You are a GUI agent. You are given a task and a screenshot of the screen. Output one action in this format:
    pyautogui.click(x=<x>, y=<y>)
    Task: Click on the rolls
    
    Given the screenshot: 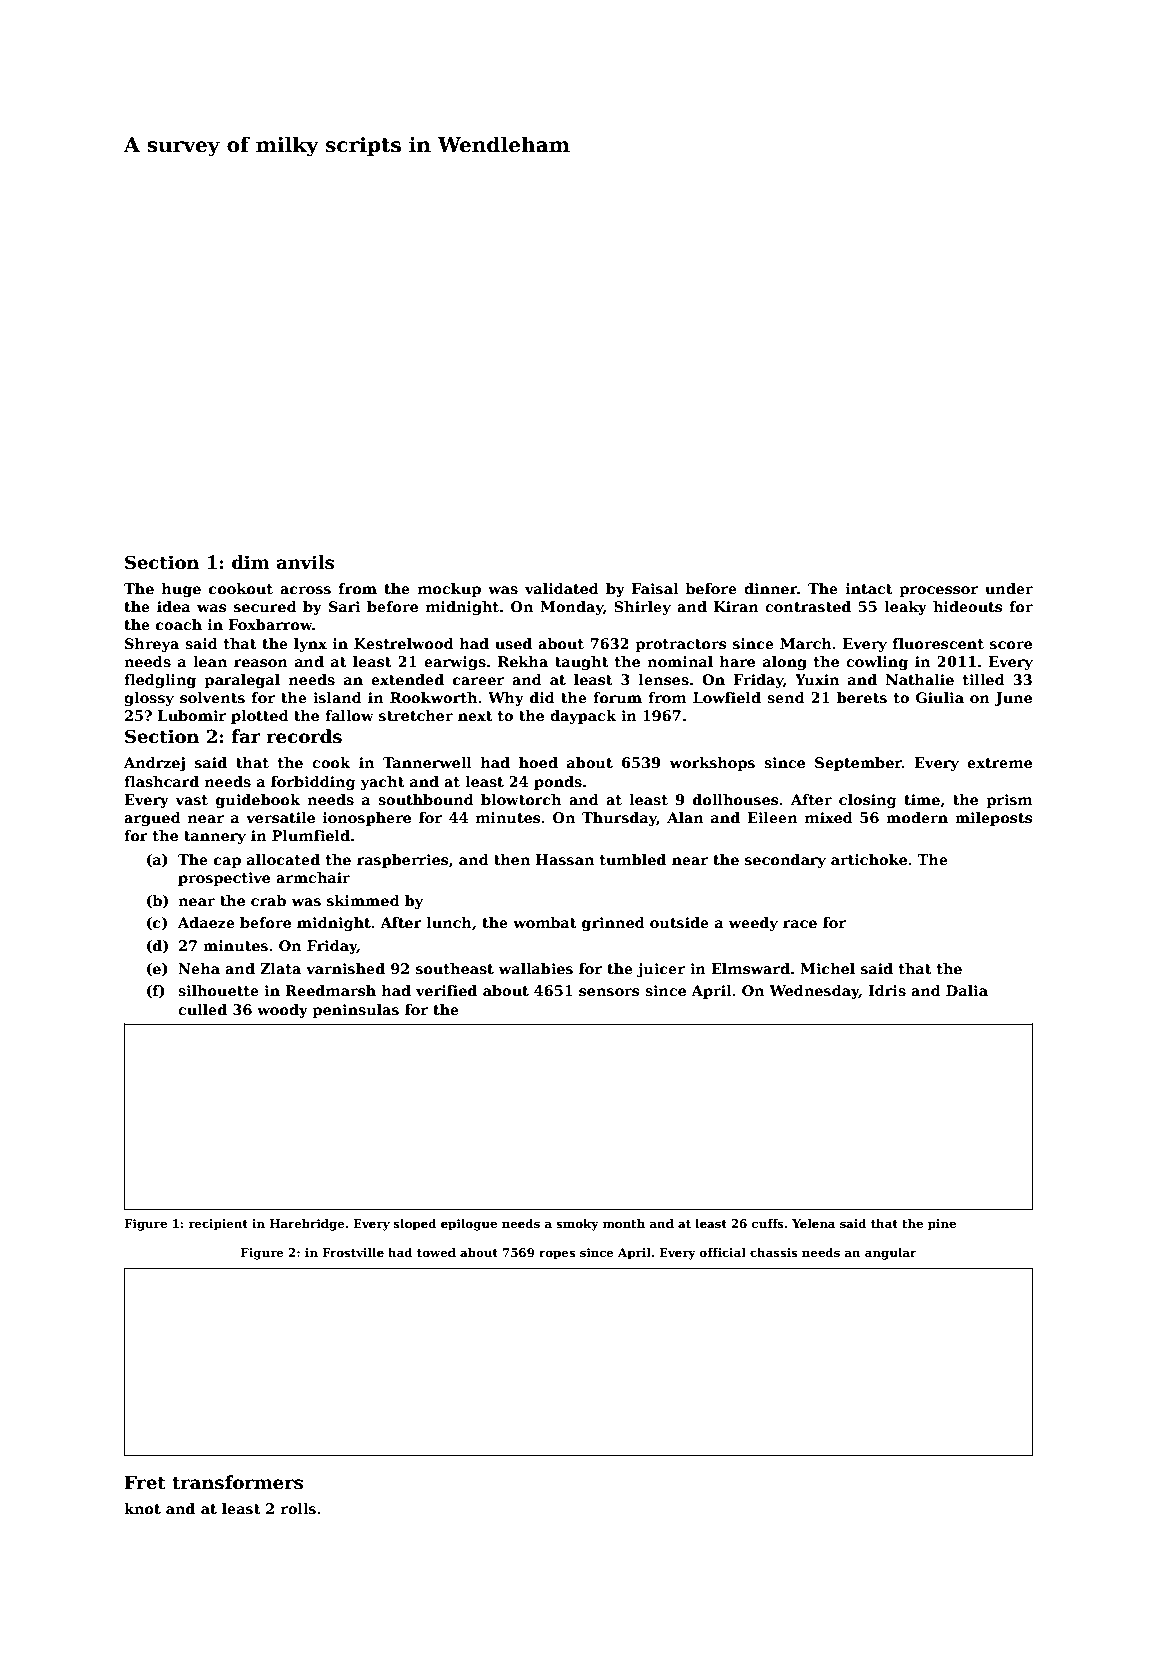 What is the action you would take?
    pyautogui.click(x=298, y=1508)
